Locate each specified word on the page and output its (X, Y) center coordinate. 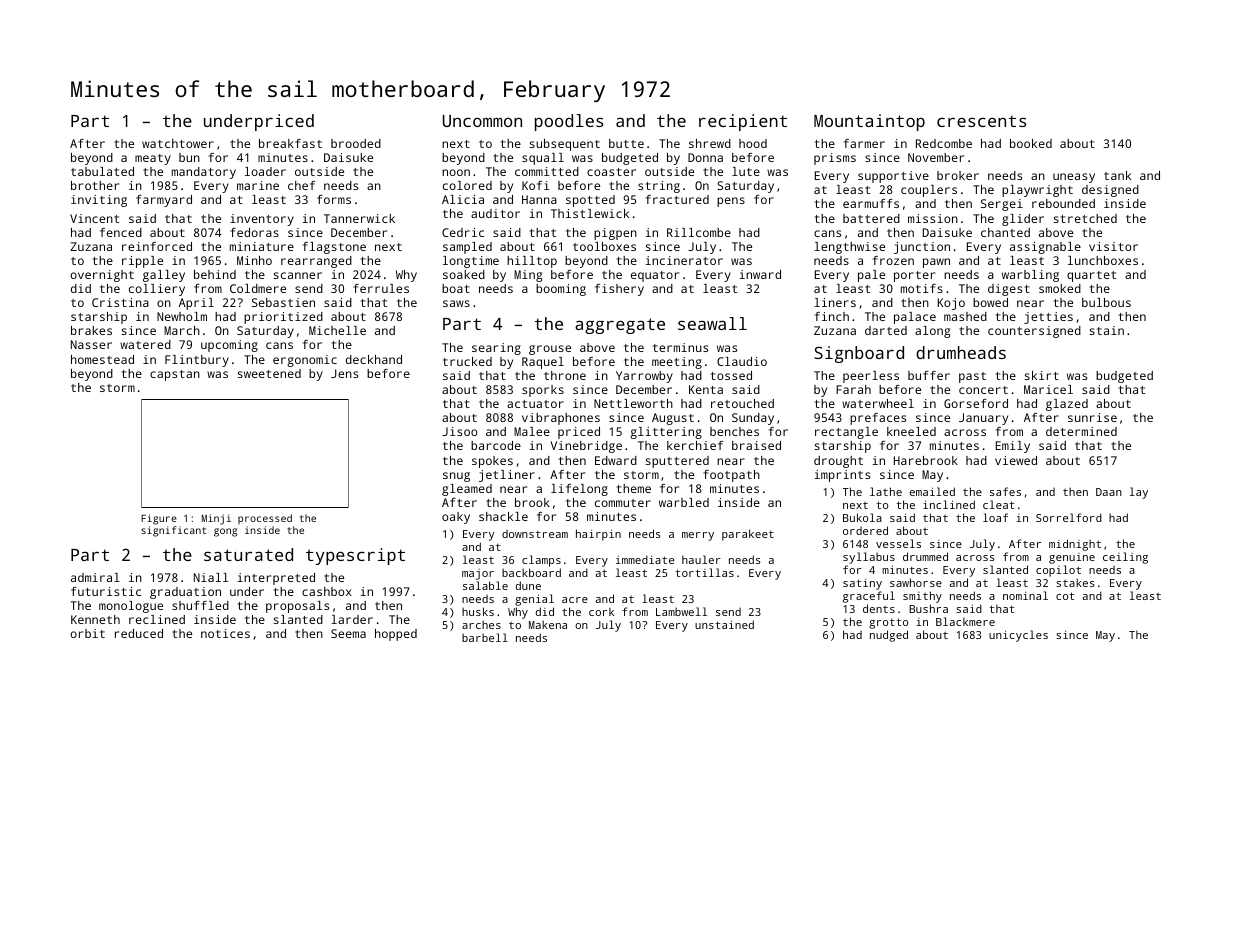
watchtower (178, 143)
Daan (1109, 492)
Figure (159, 519)
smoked (1060, 288)
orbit (87, 633)
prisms (835, 159)
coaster (611, 172)
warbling (1030, 276)
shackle (503, 516)
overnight (102, 276)
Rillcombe (699, 232)
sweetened (269, 373)
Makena (548, 624)
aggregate (620, 326)
